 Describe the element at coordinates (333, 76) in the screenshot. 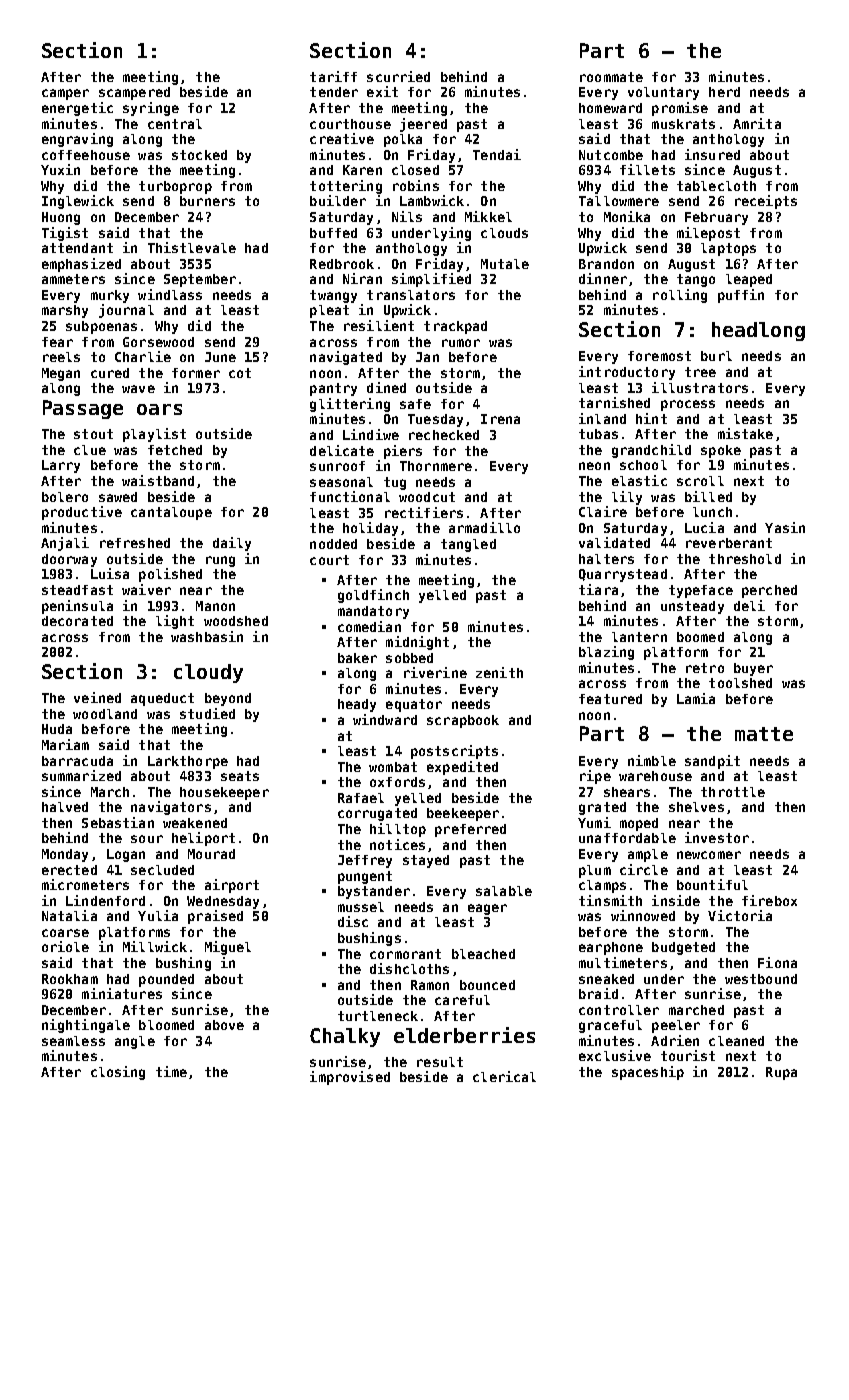

I see `tariff` at that location.
